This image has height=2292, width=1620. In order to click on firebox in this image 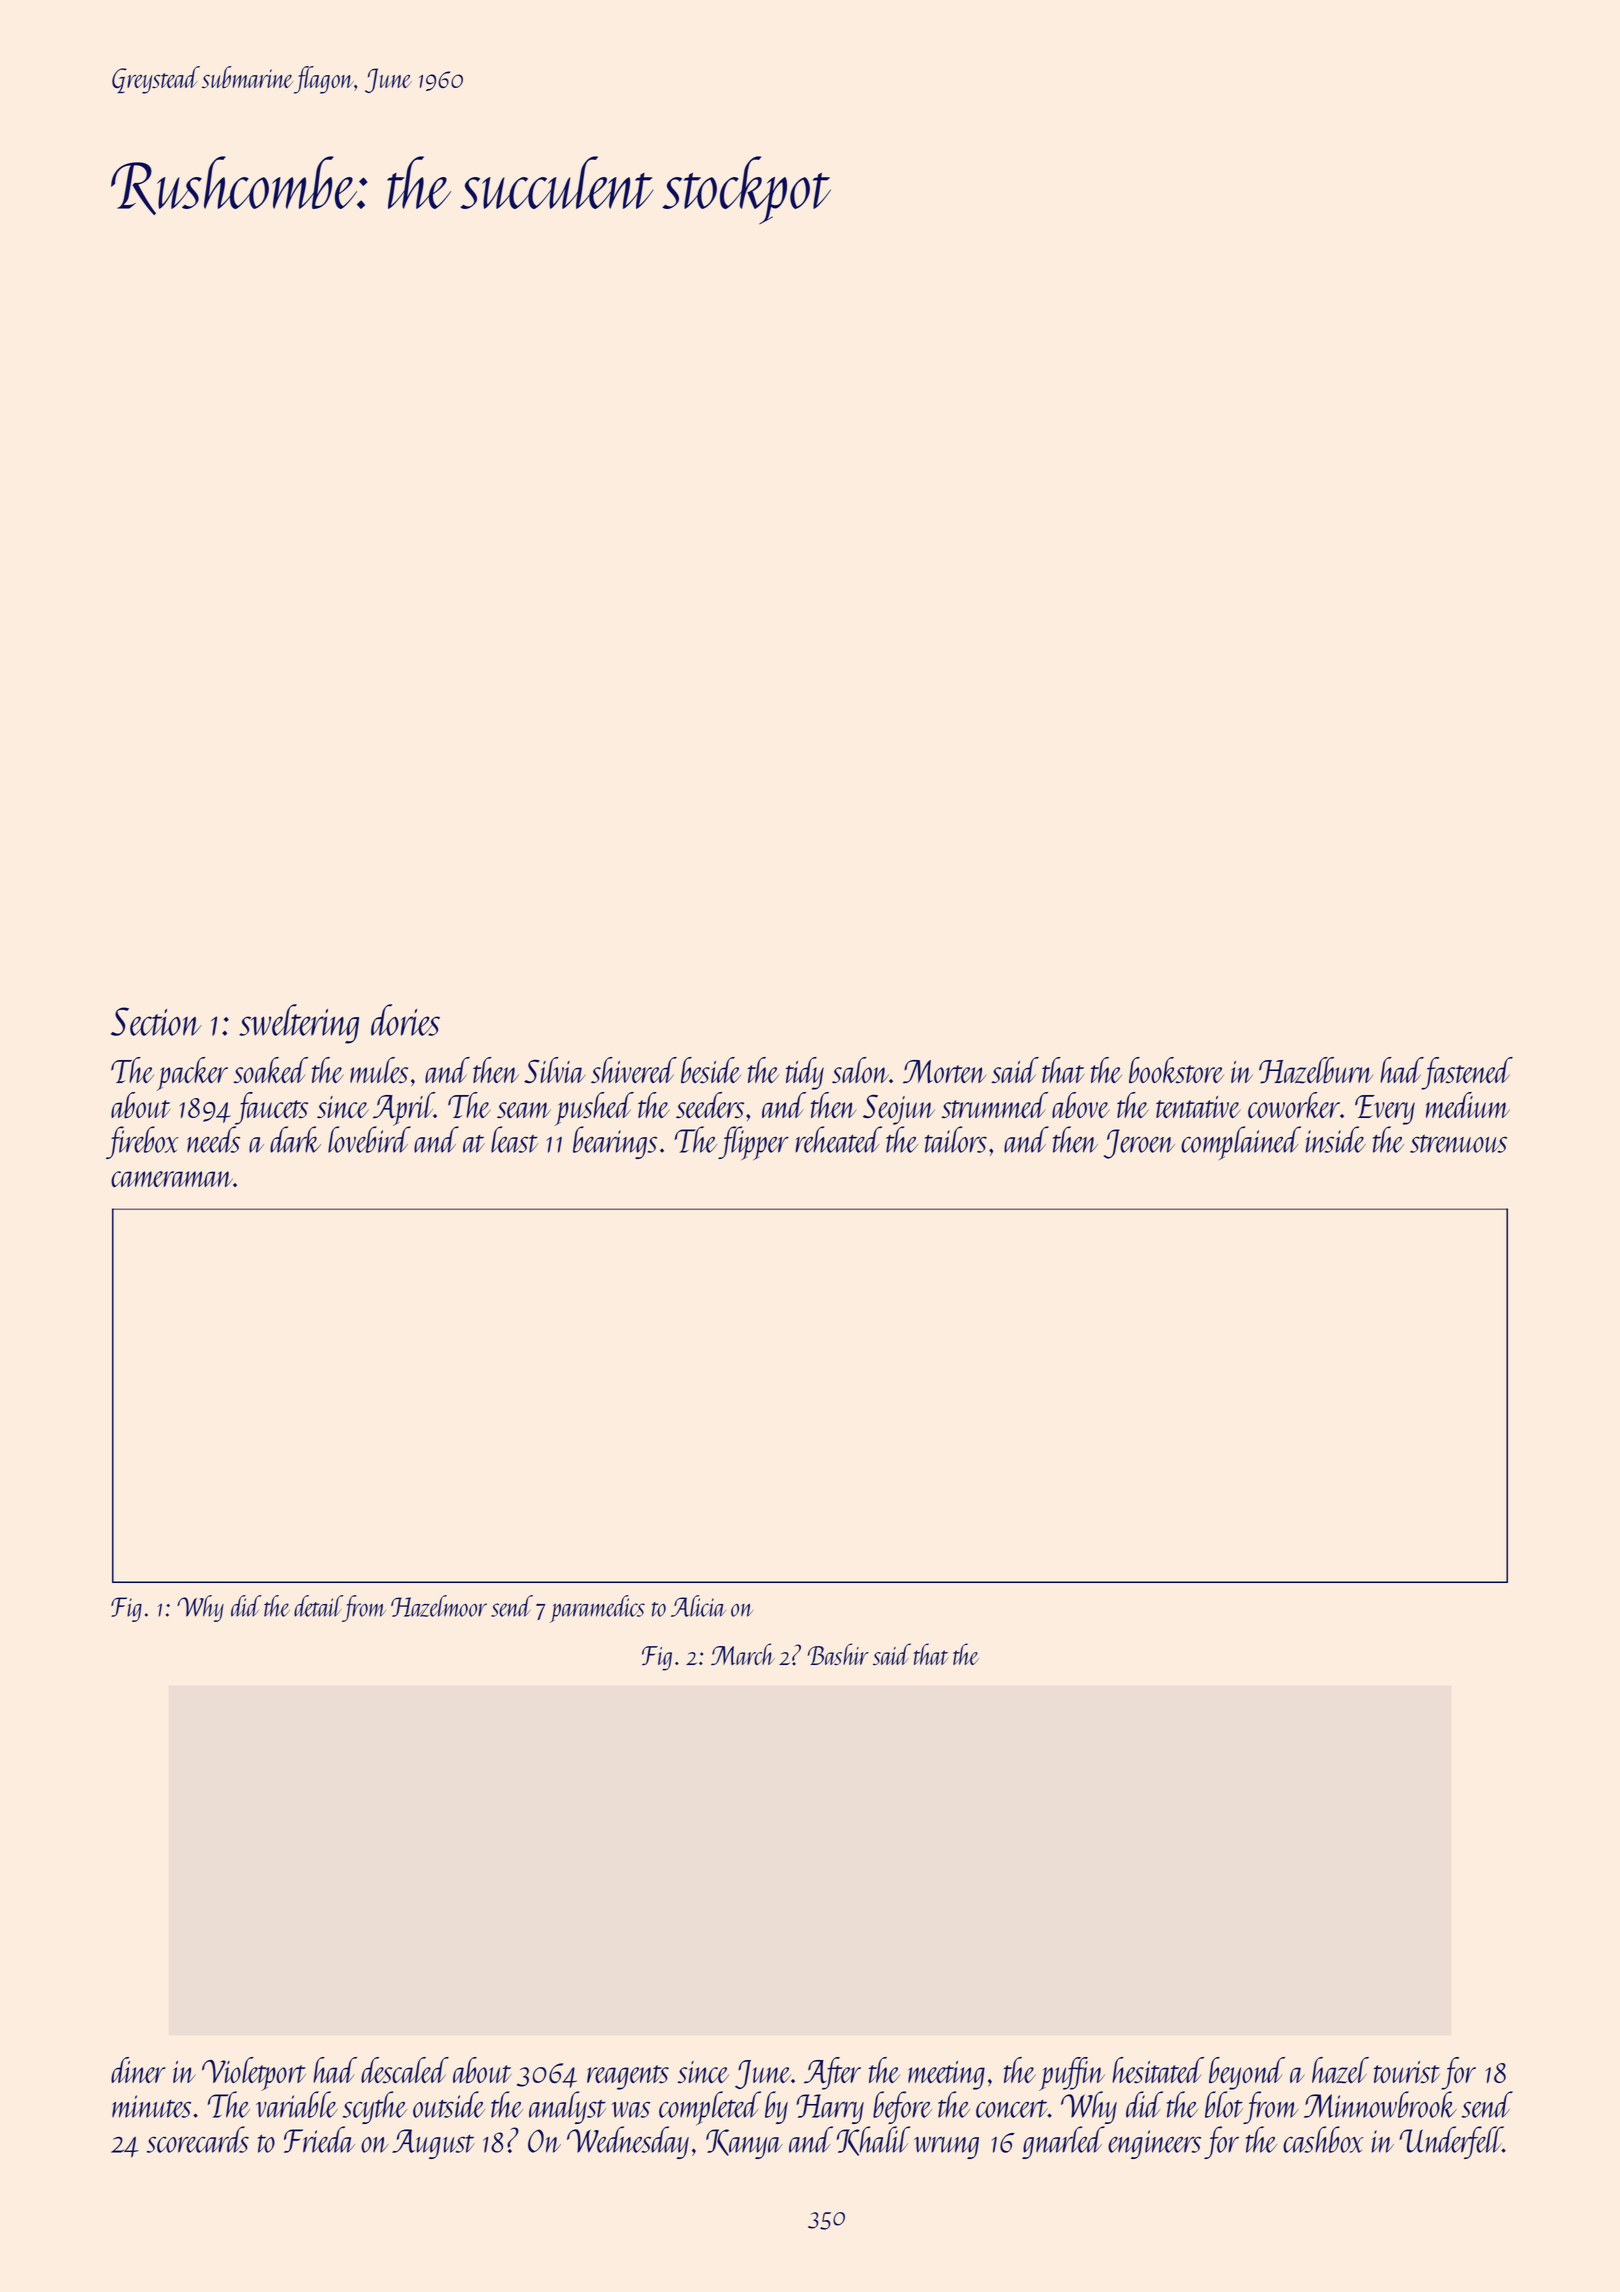, I will do `click(142, 1142)`.
